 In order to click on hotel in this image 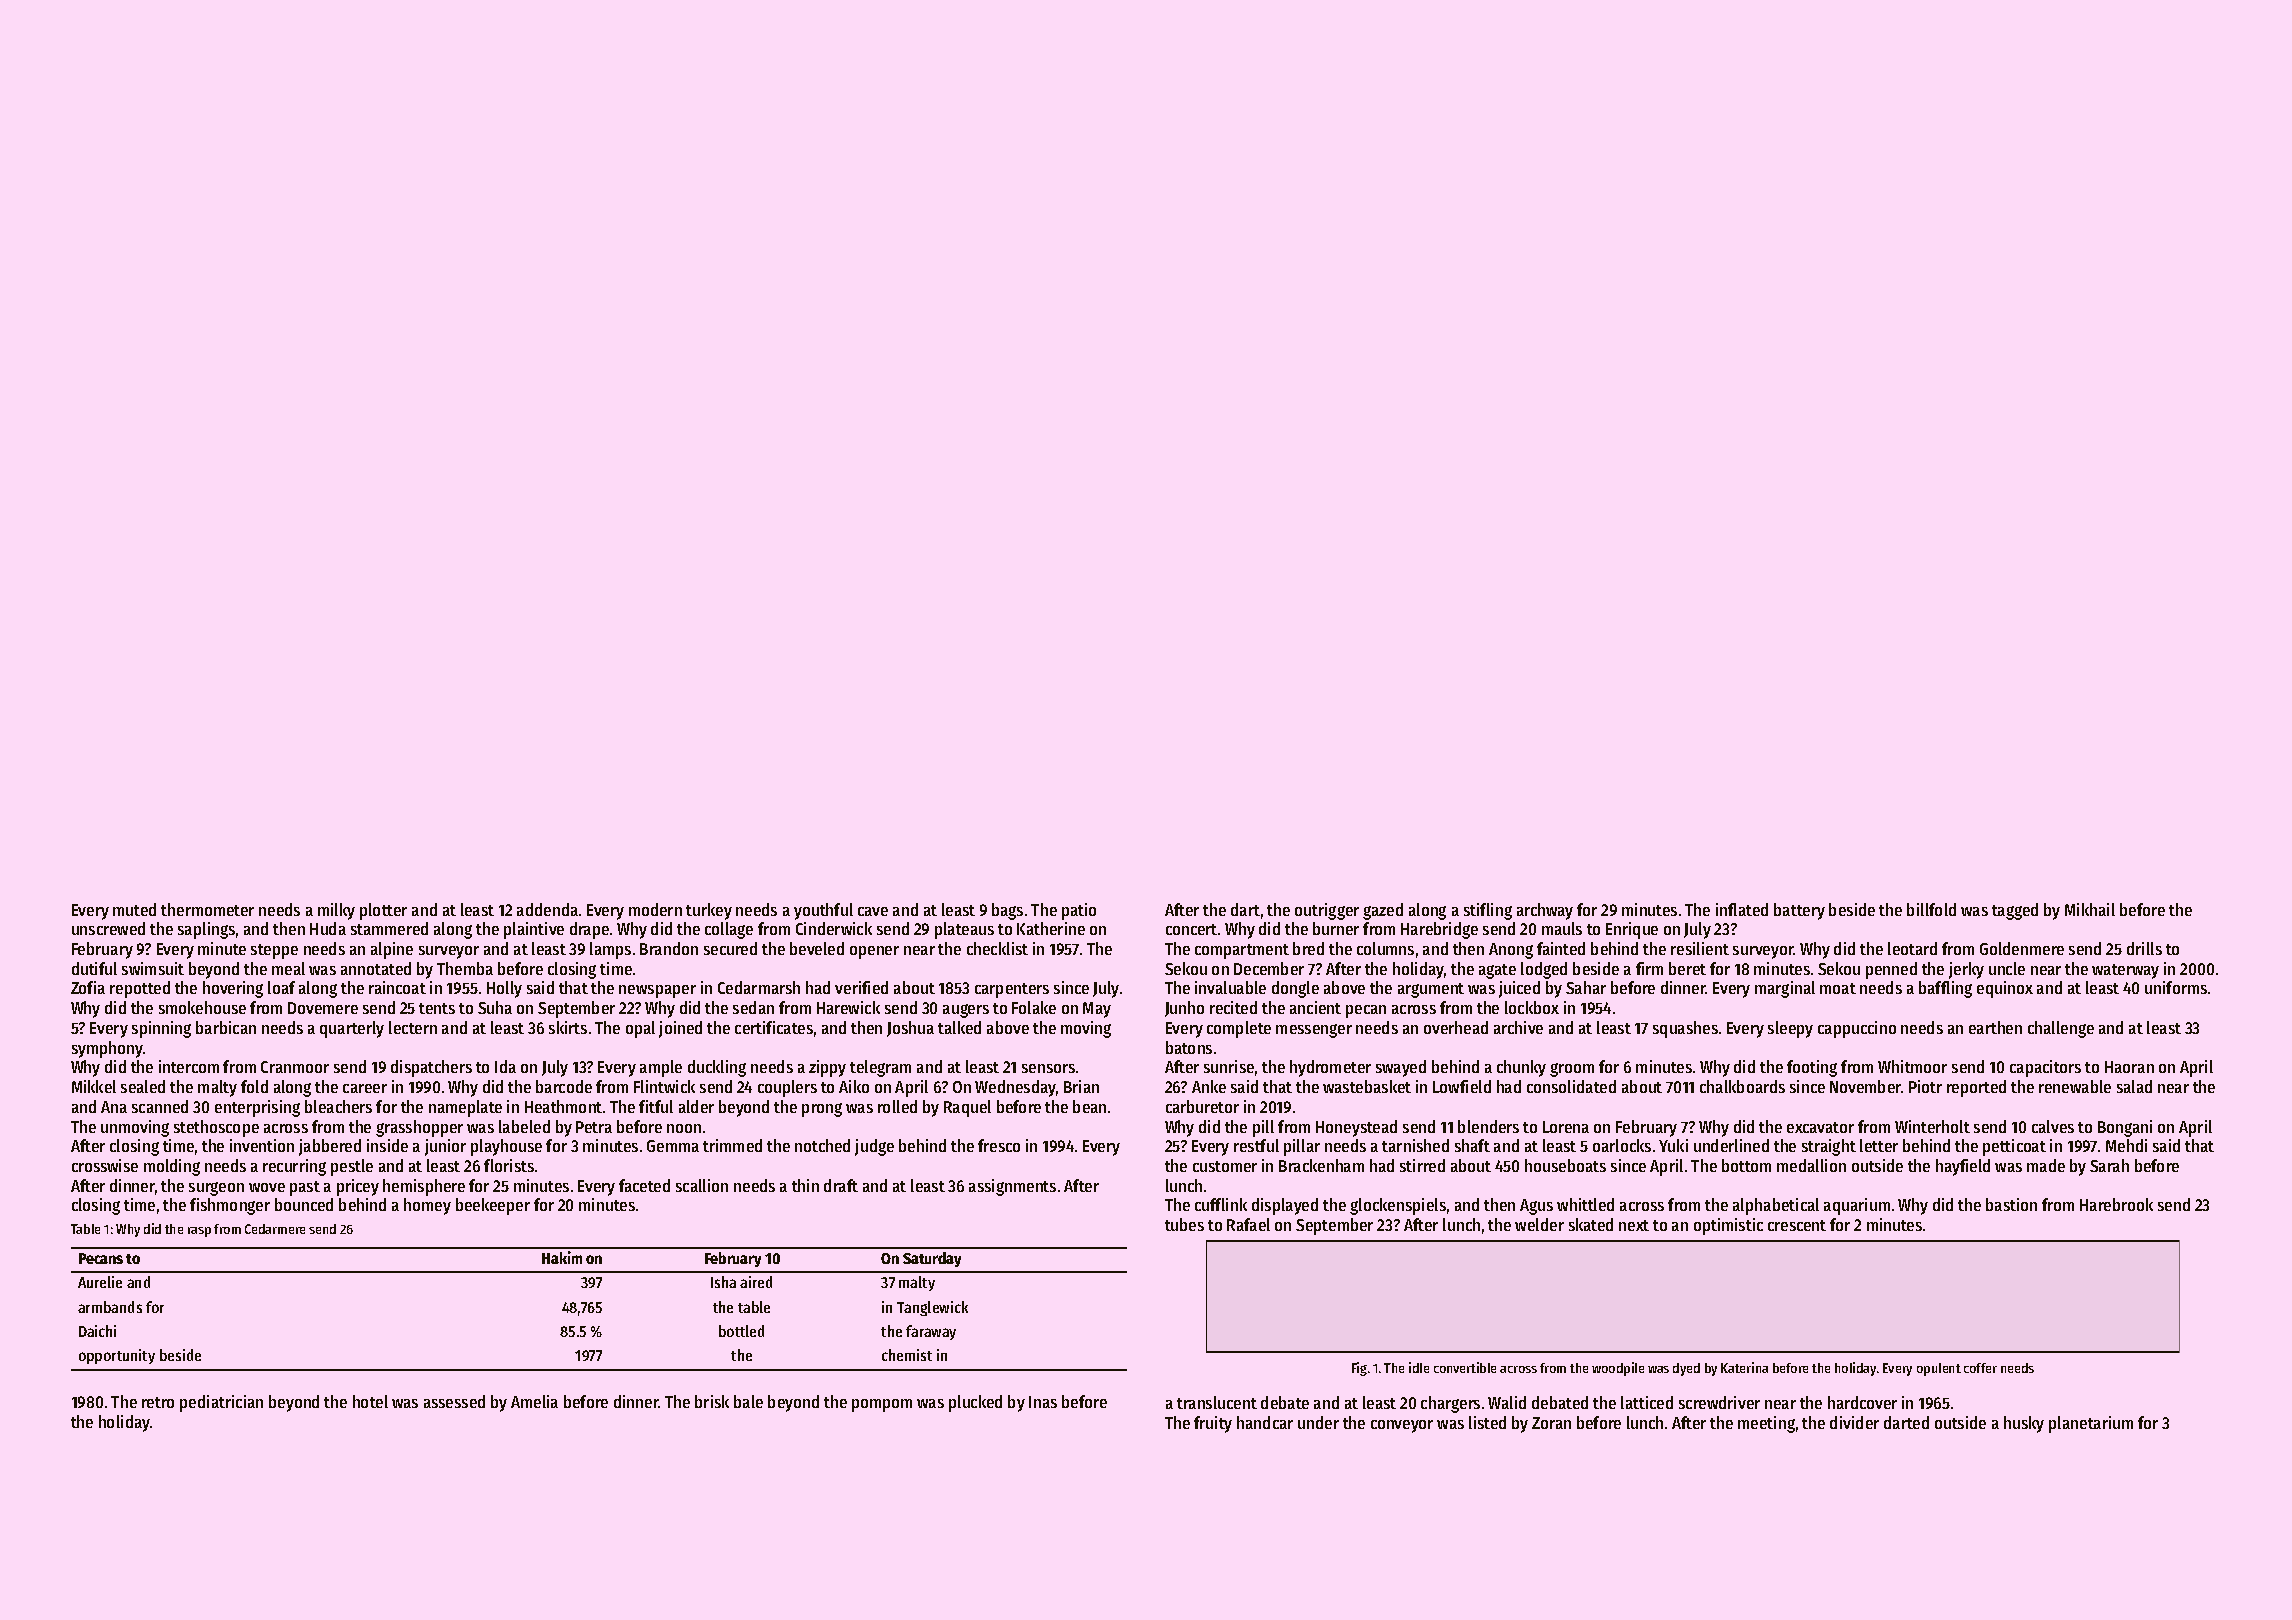, I will do `click(370, 1401)`.
